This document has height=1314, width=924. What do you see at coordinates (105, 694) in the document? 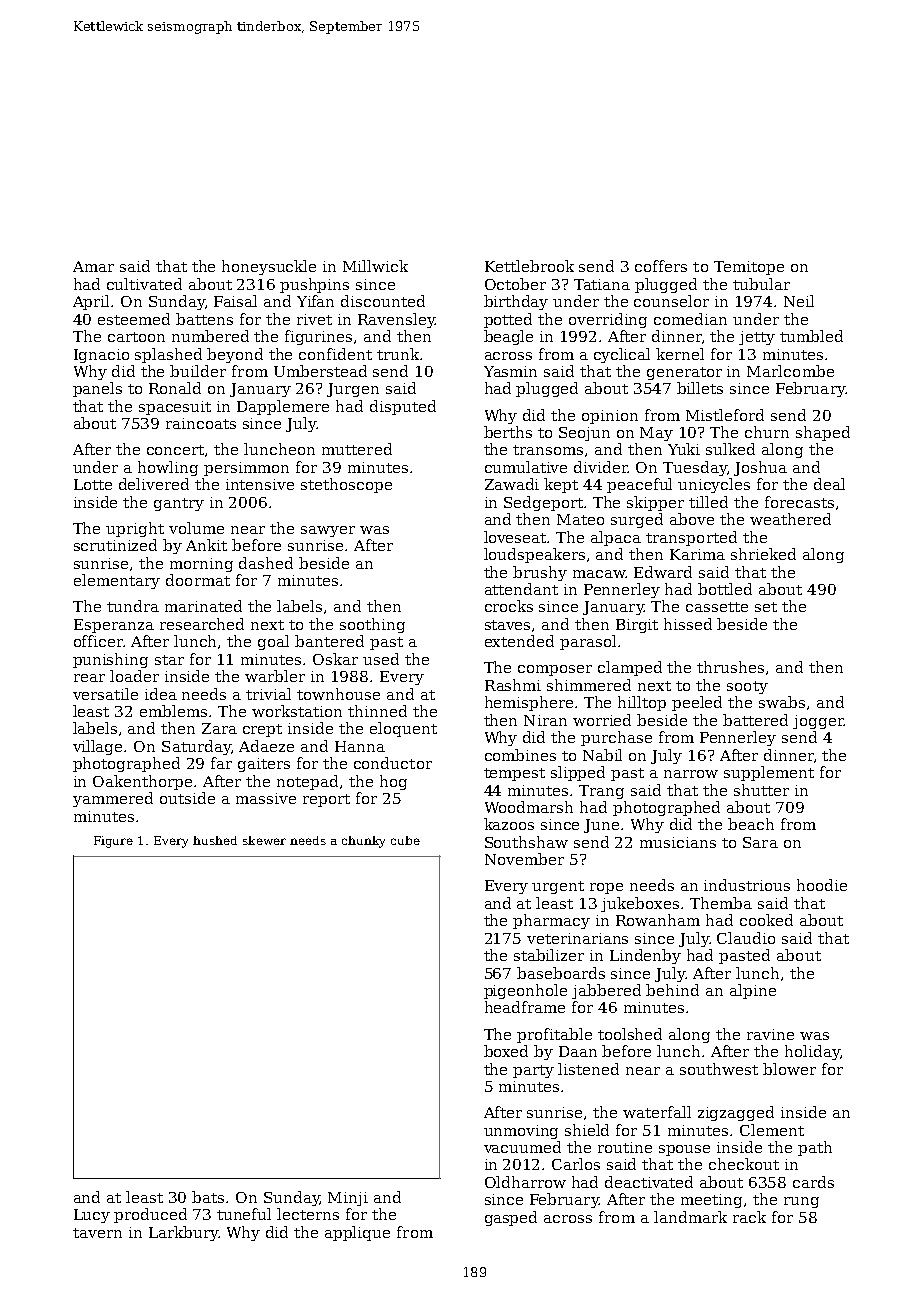
I see `versatile` at bounding box center [105, 694].
